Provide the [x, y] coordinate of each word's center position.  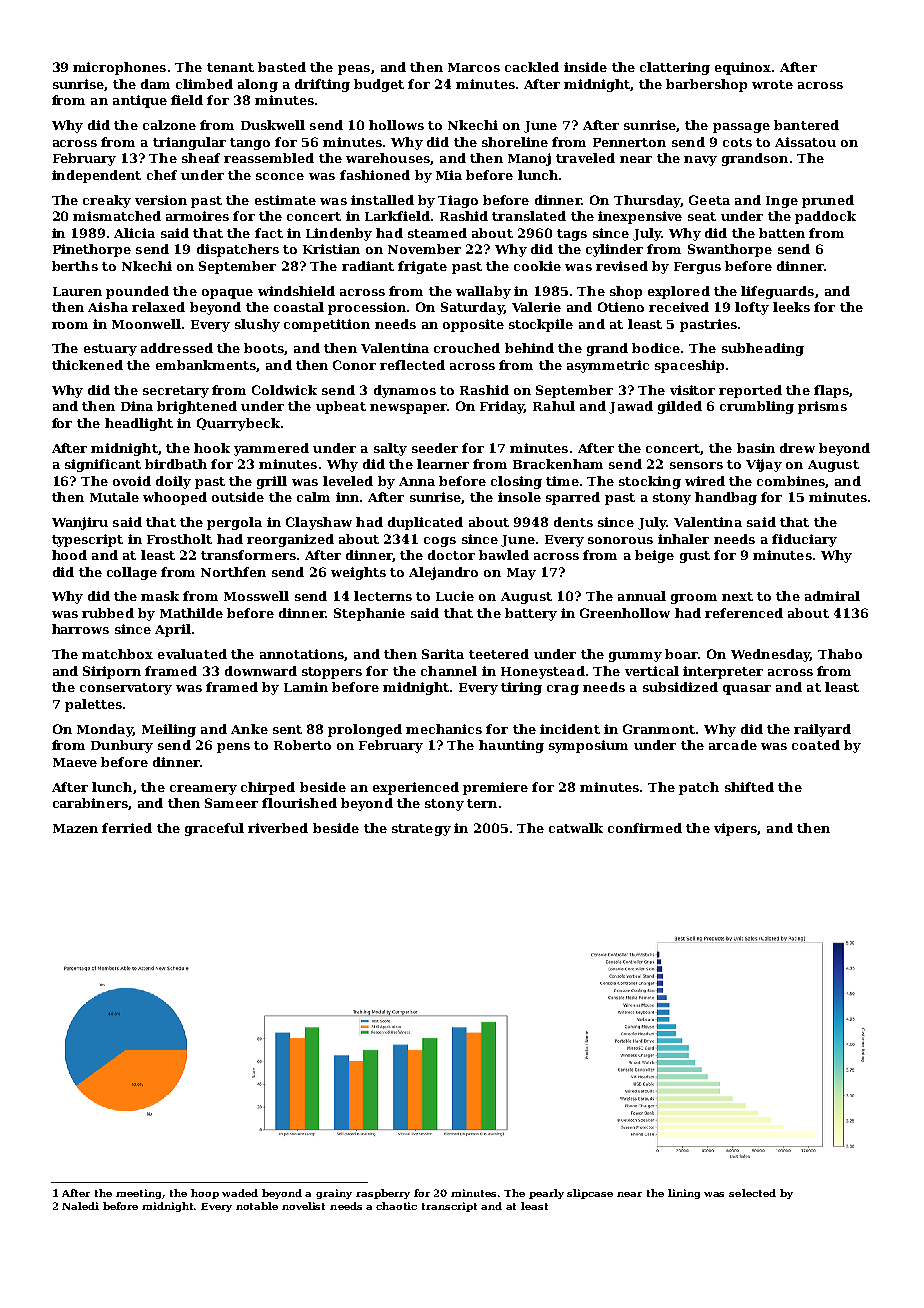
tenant [230, 67]
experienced [416, 788]
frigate [422, 267]
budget [379, 85]
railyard [822, 730]
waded [240, 1193]
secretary [176, 392]
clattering [675, 68]
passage [741, 128]
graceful [214, 829]
